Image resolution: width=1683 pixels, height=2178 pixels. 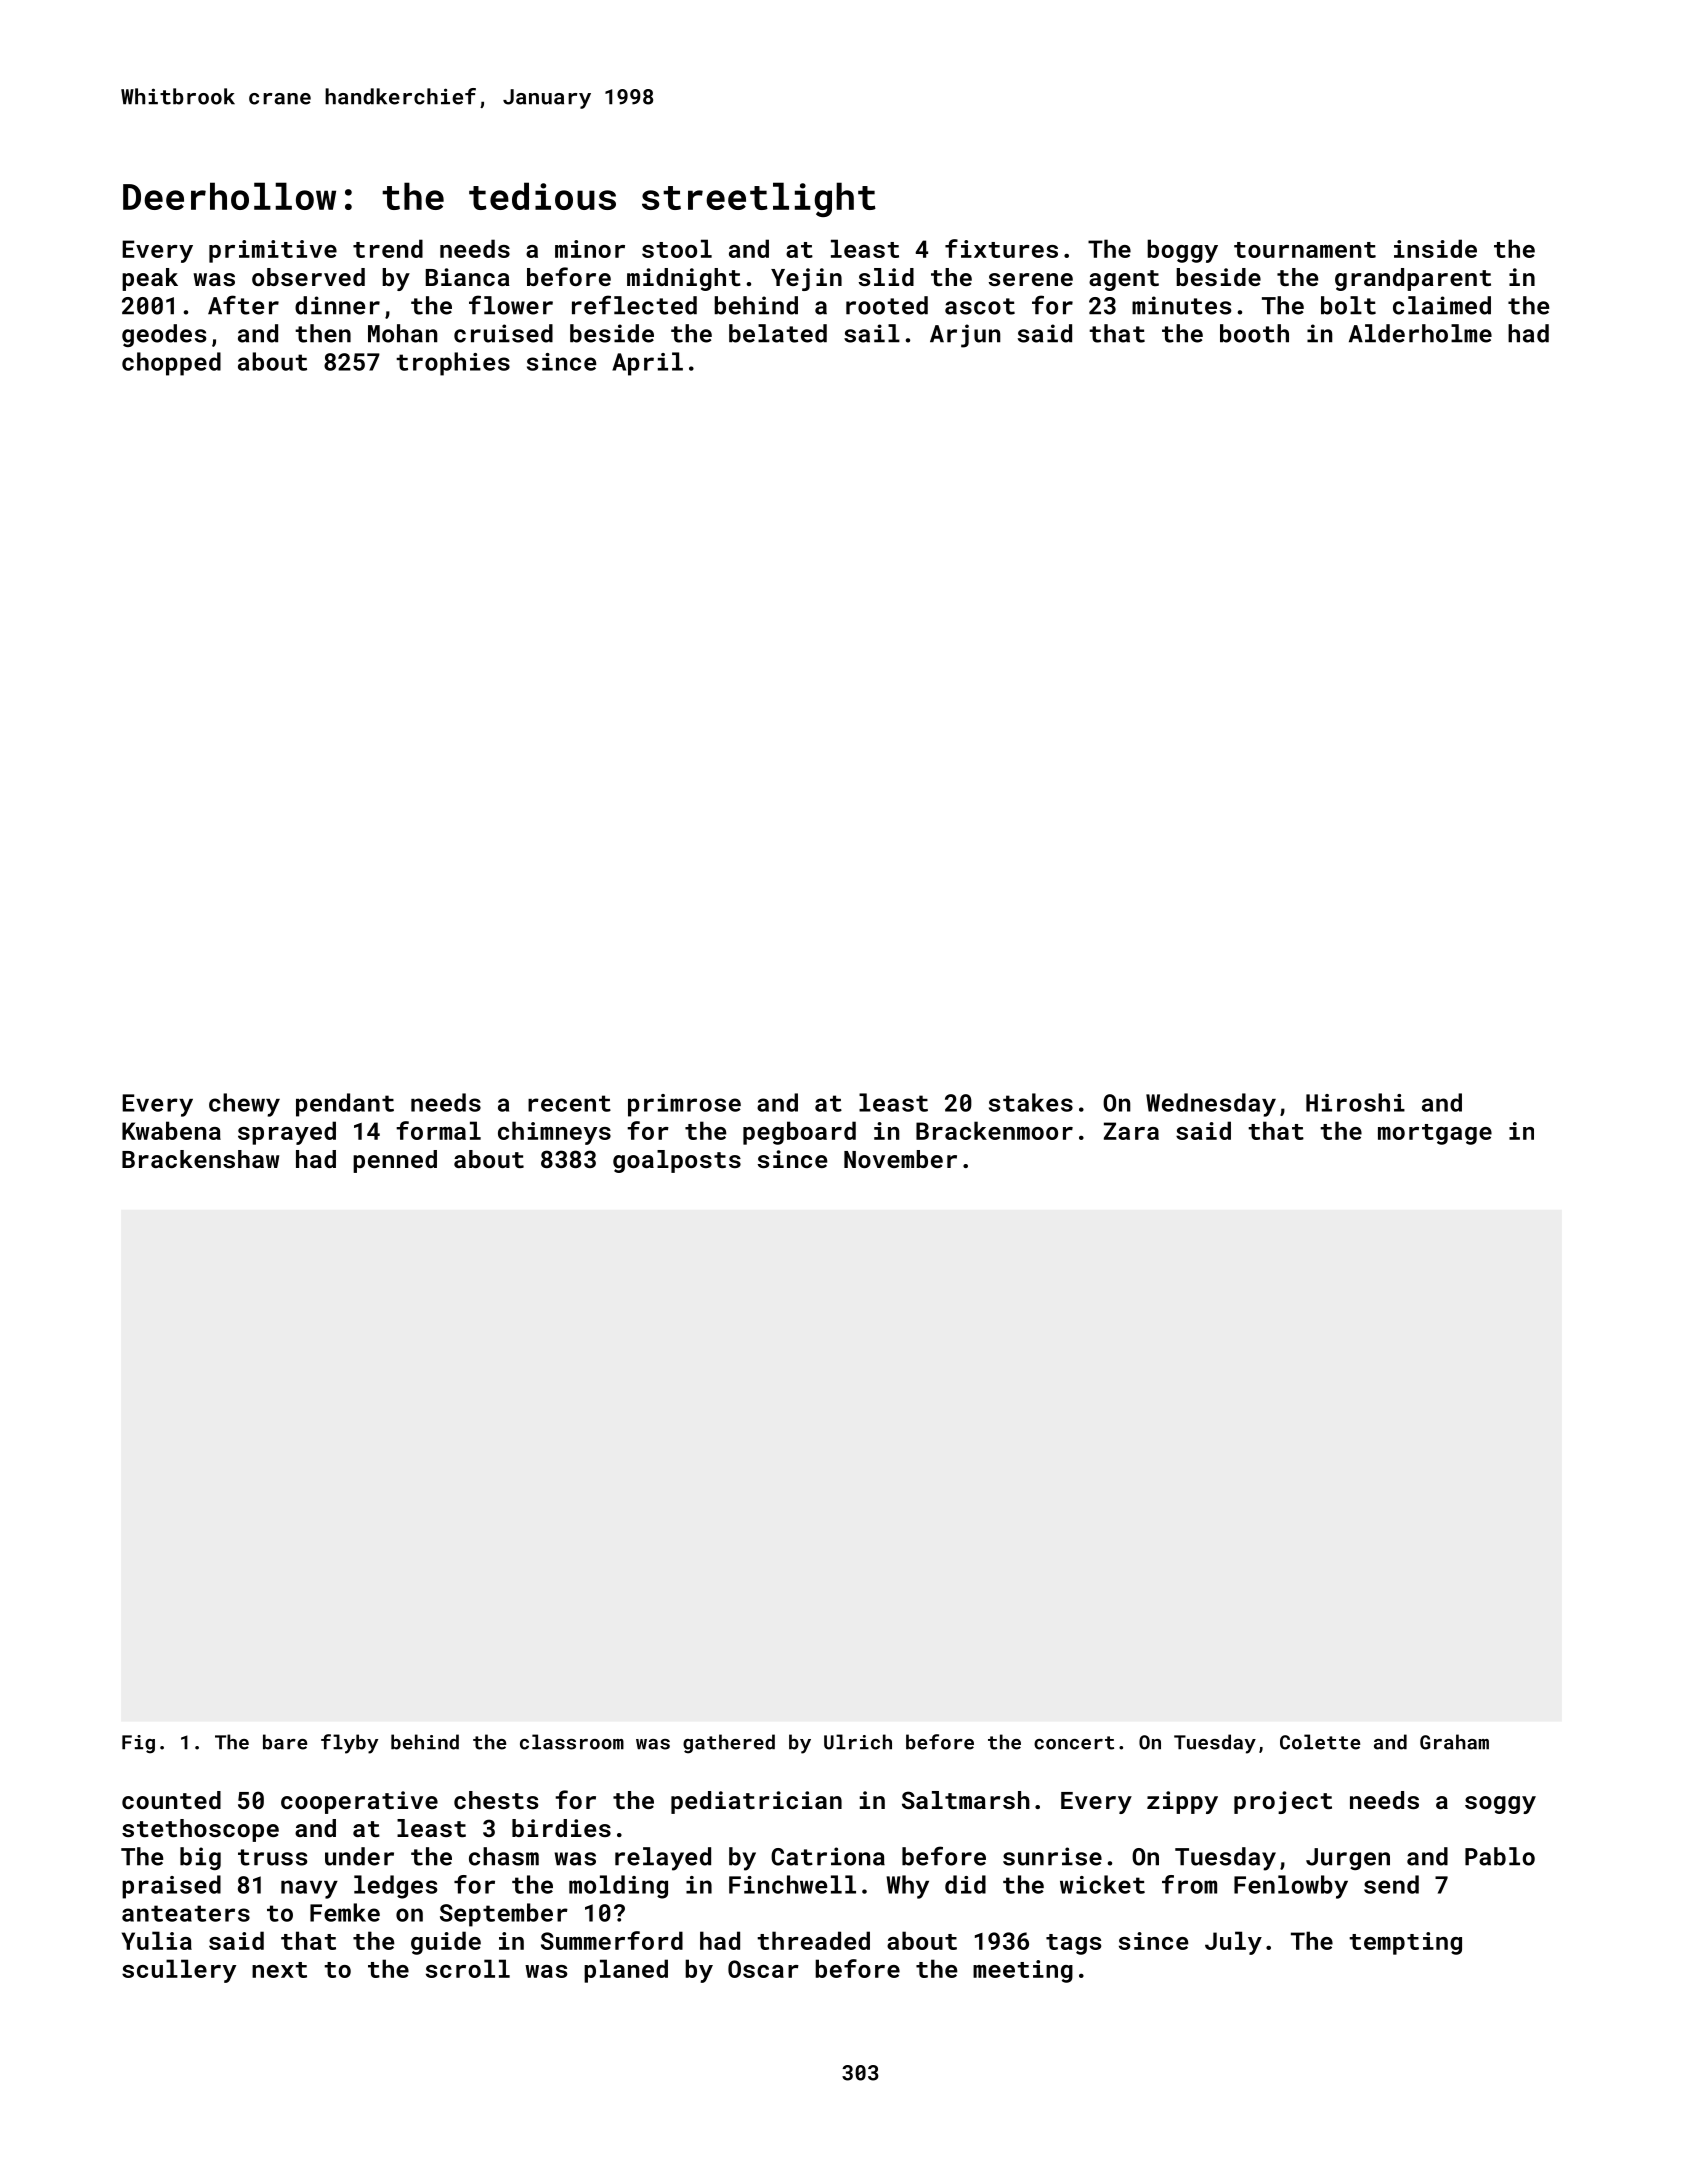 I want to click on inside, so click(x=1435, y=248).
